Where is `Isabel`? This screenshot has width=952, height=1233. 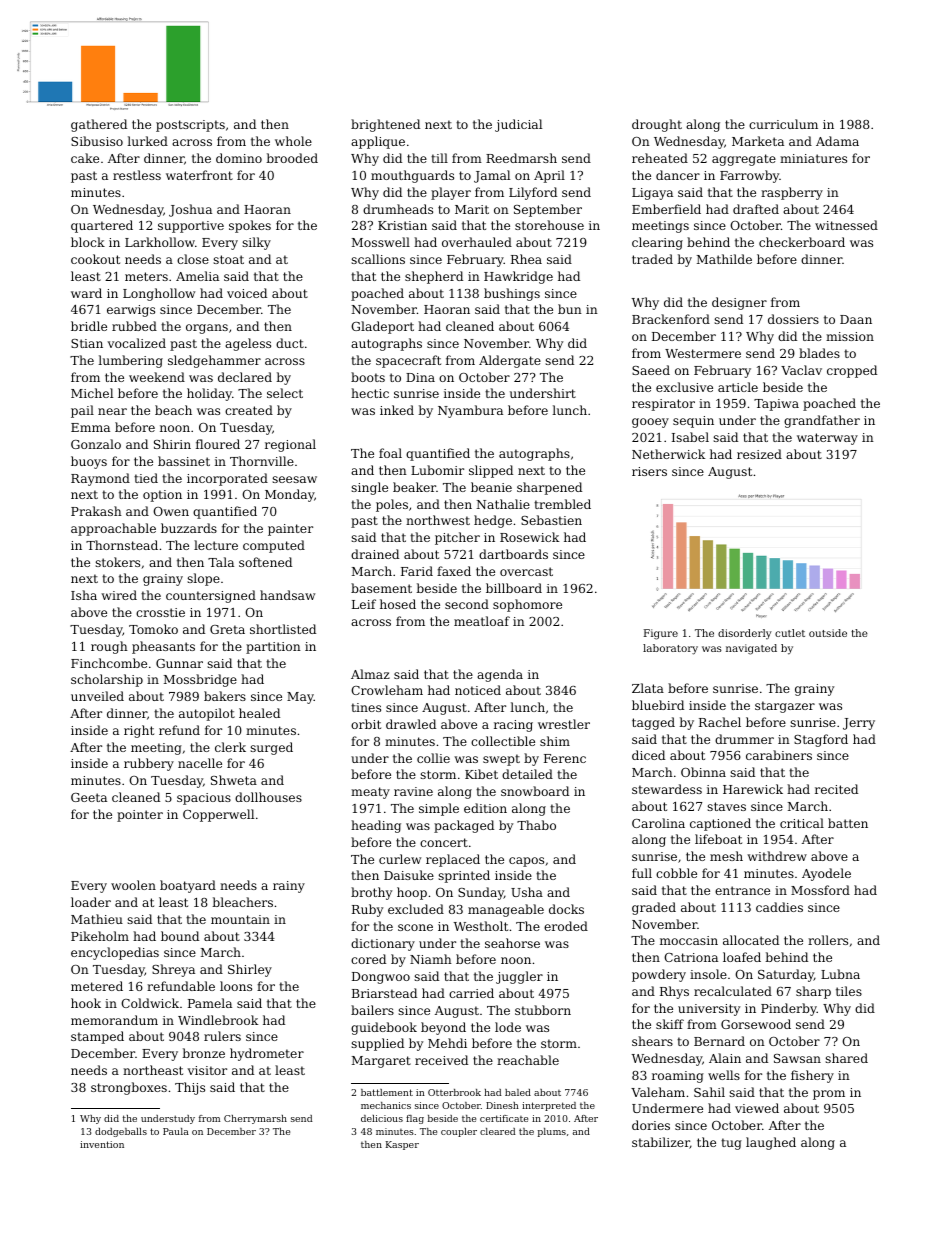
Isabel is located at coordinates (690, 437).
